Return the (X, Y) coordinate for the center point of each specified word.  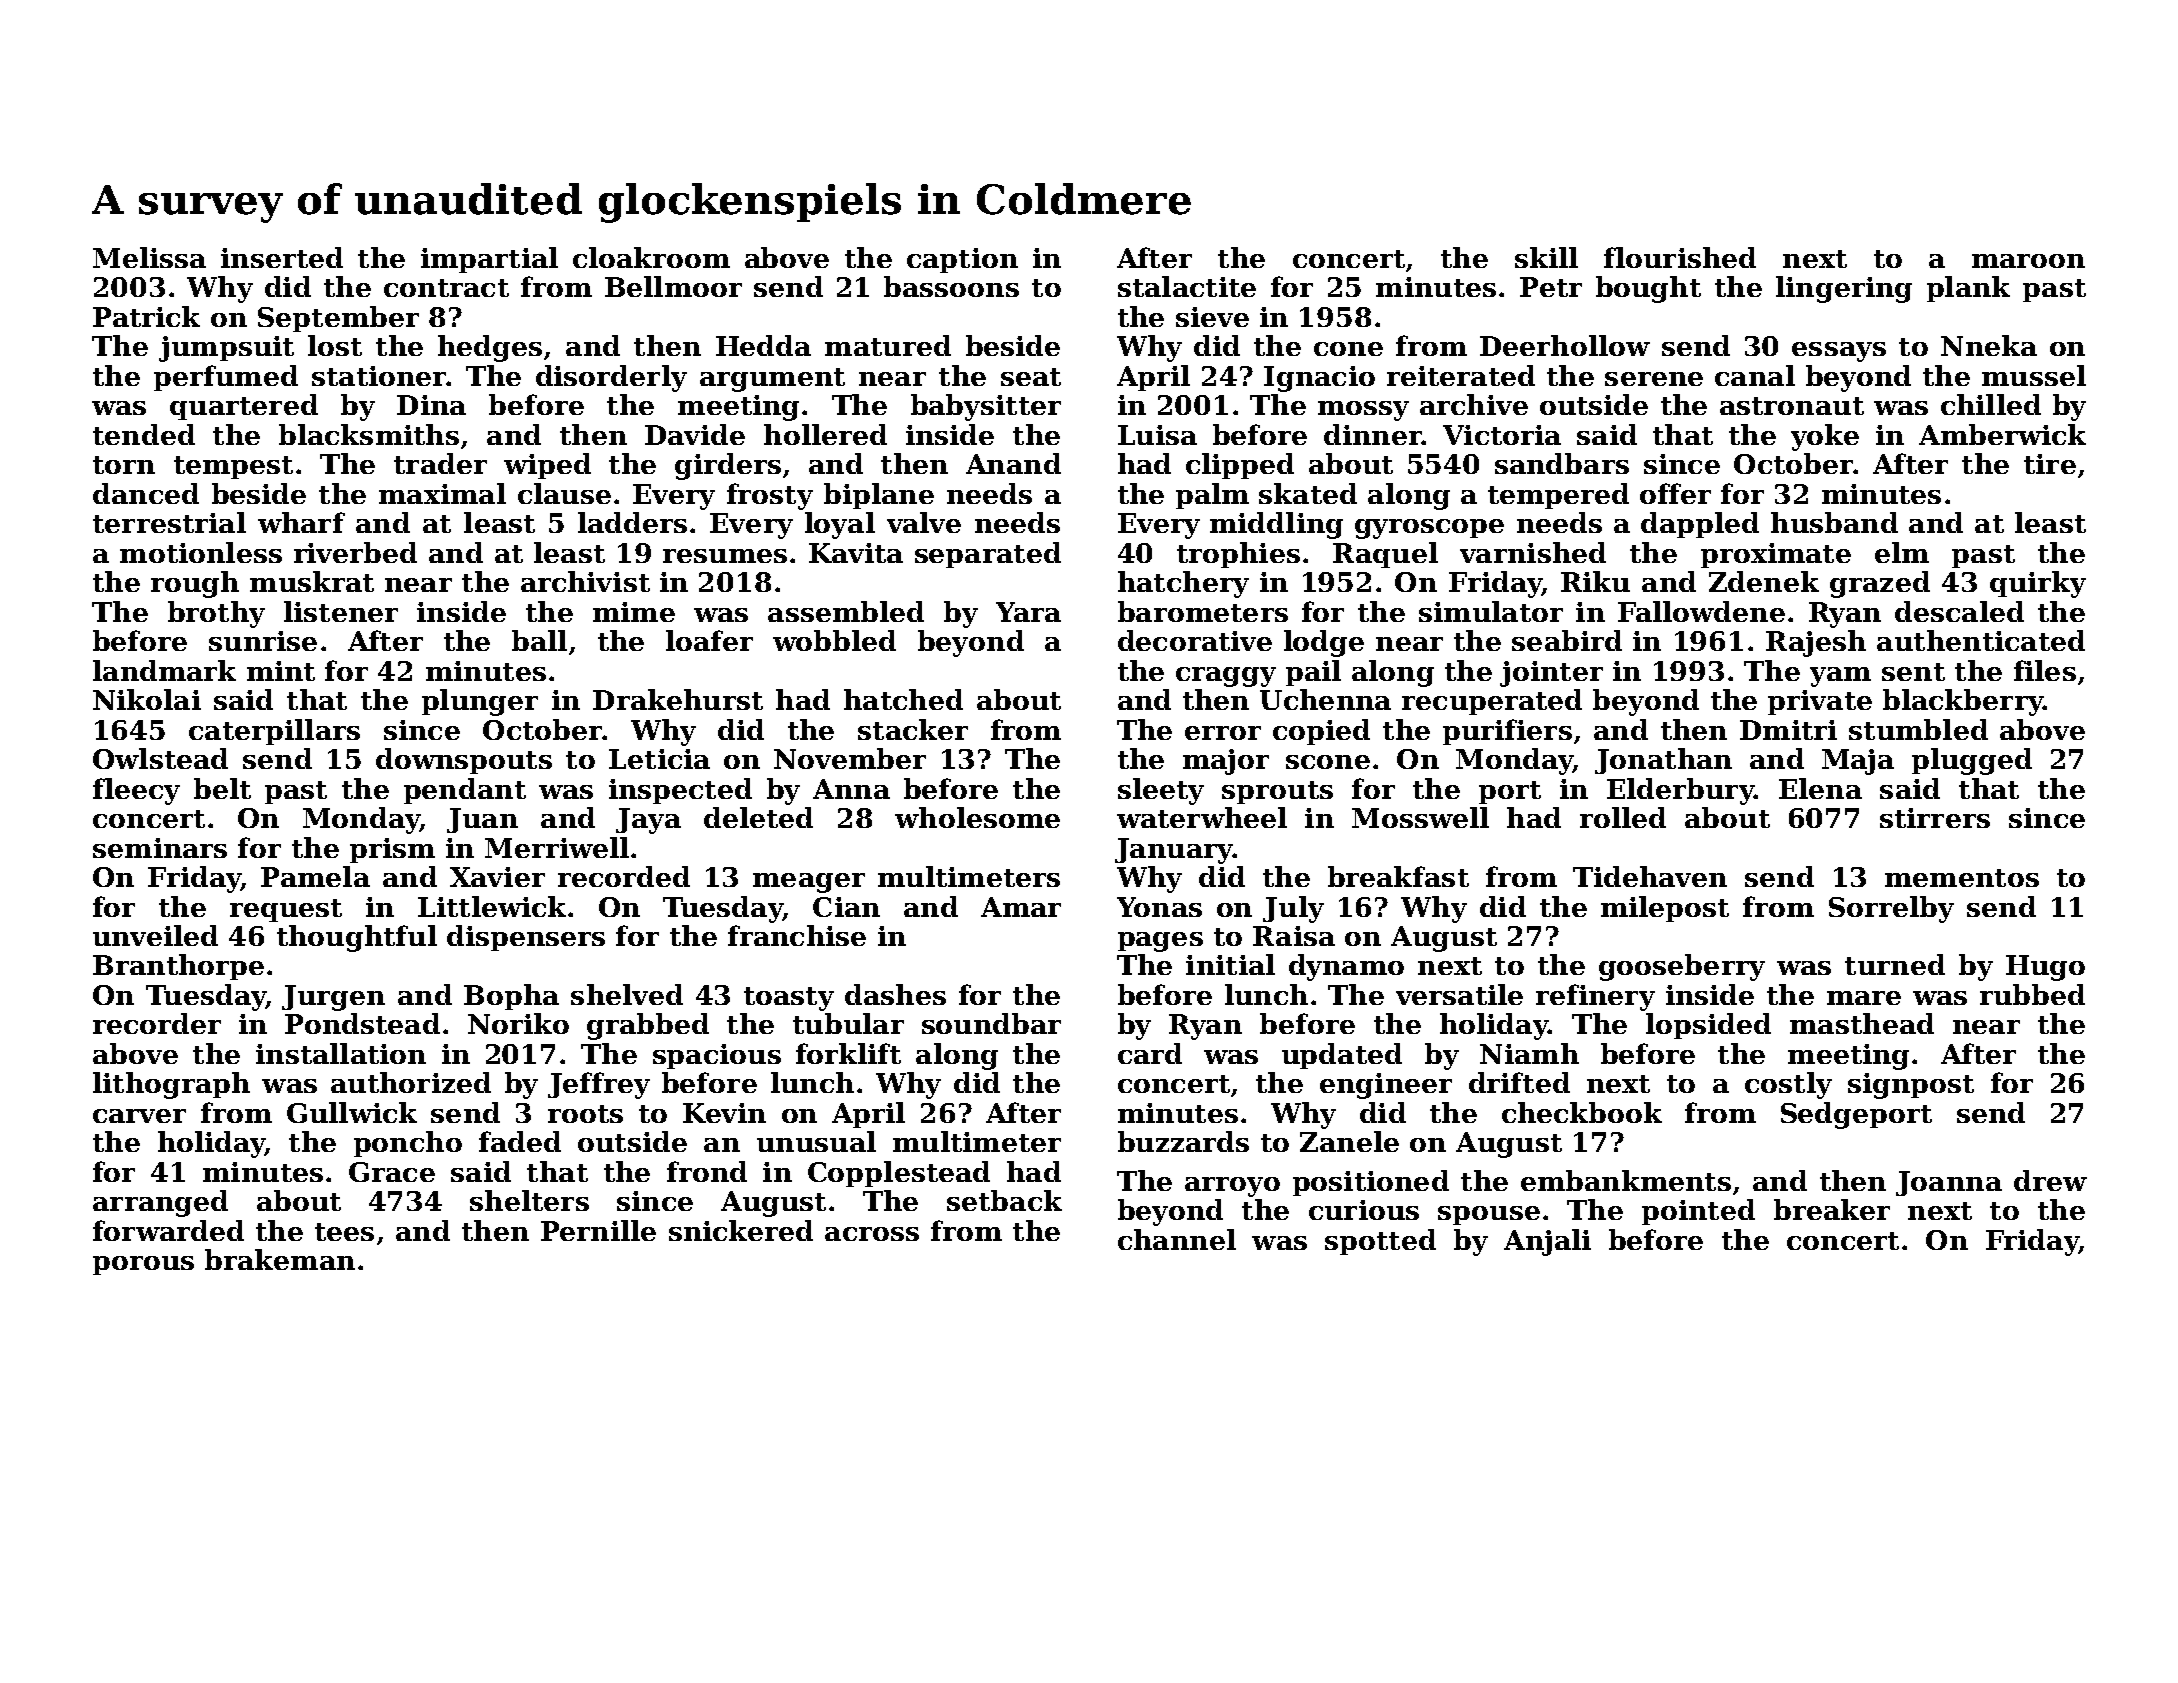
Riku (1595, 581)
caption (962, 260)
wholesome (977, 817)
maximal (442, 493)
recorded (624, 876)
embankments (1626, 1180)
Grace (392, 1172)
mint (281, 671)
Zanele (1349, 1141)
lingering (1844, 289)
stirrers (1935, 818)
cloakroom (651, 257)
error (1223, 733)
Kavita (856, 553)
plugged (1972, 761)
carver (139, 1116)
